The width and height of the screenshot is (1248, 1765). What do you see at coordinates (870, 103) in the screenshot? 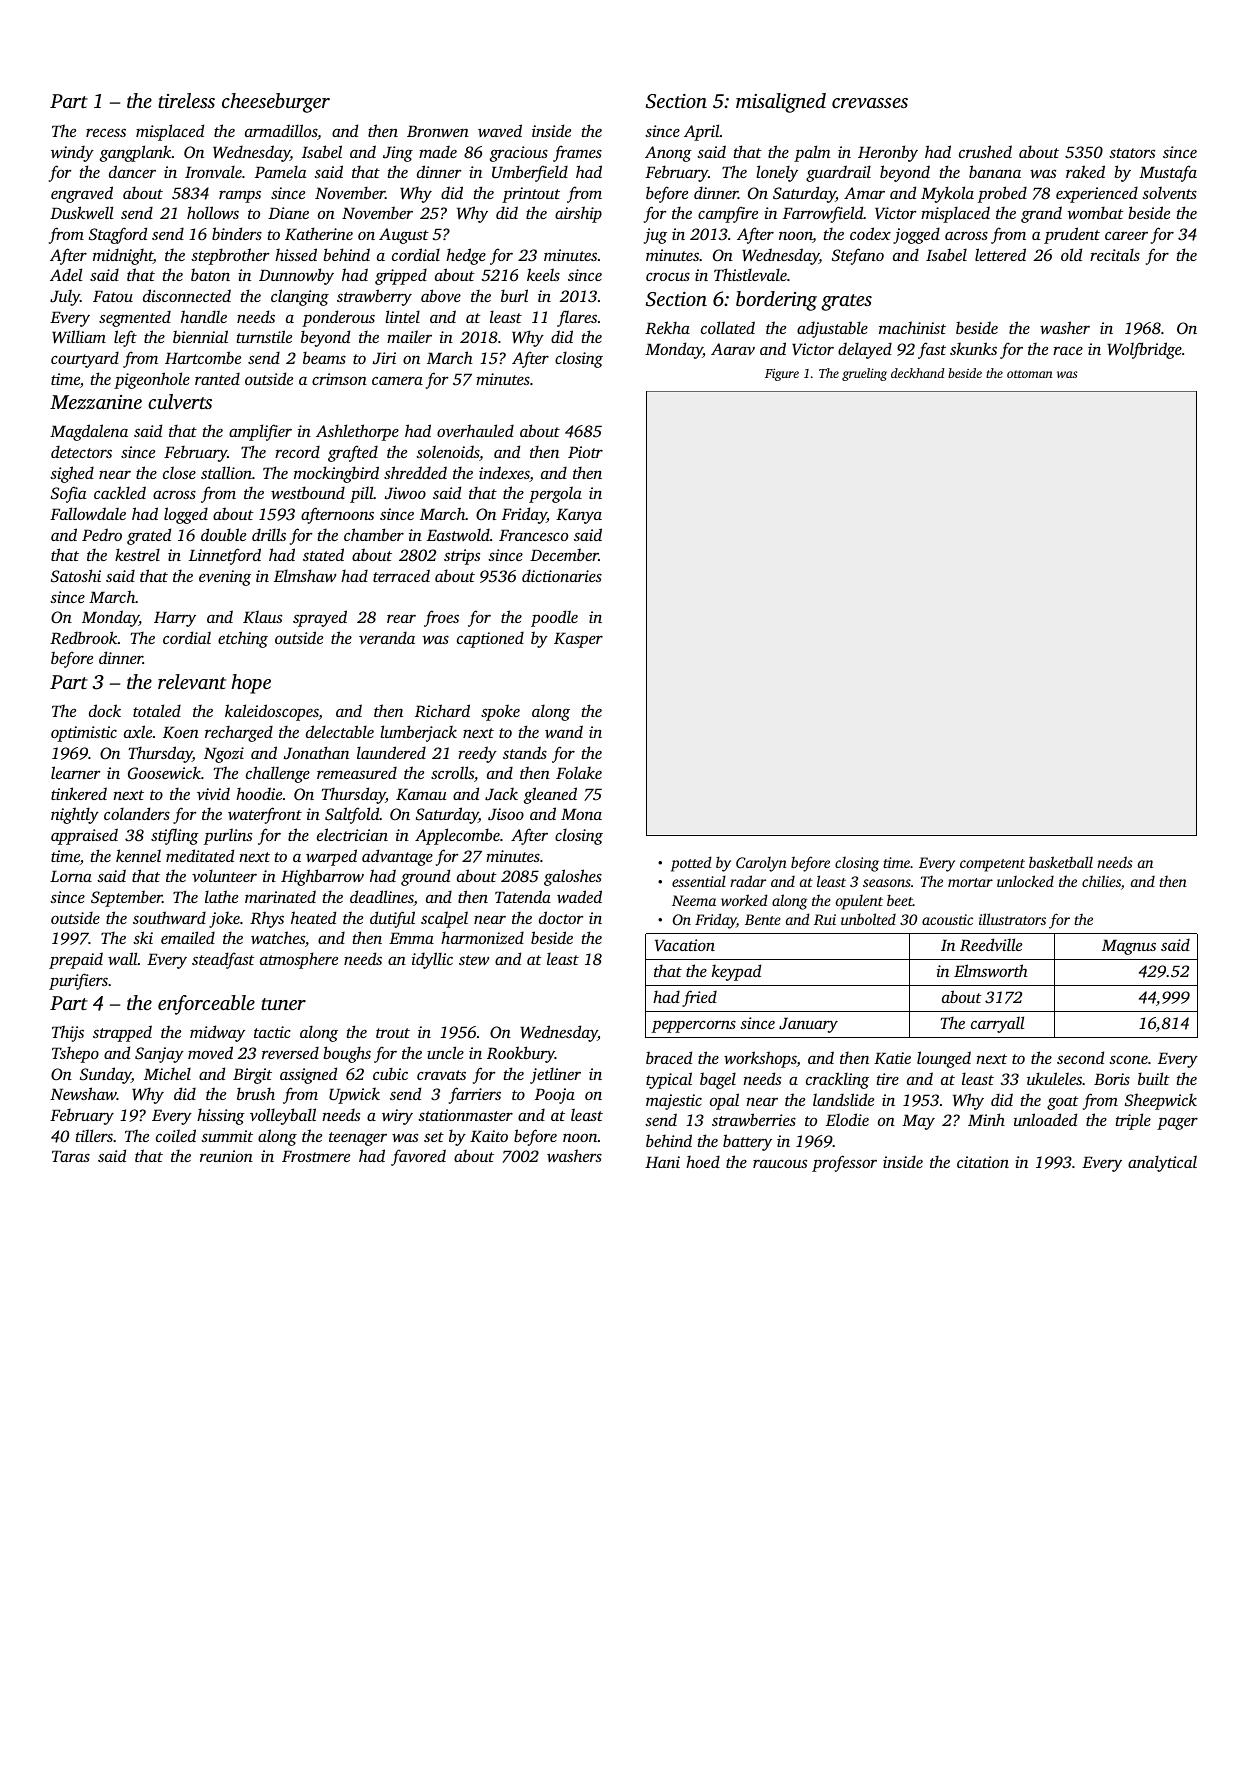
I see `crevasses` at bounding box center [870, 103].
